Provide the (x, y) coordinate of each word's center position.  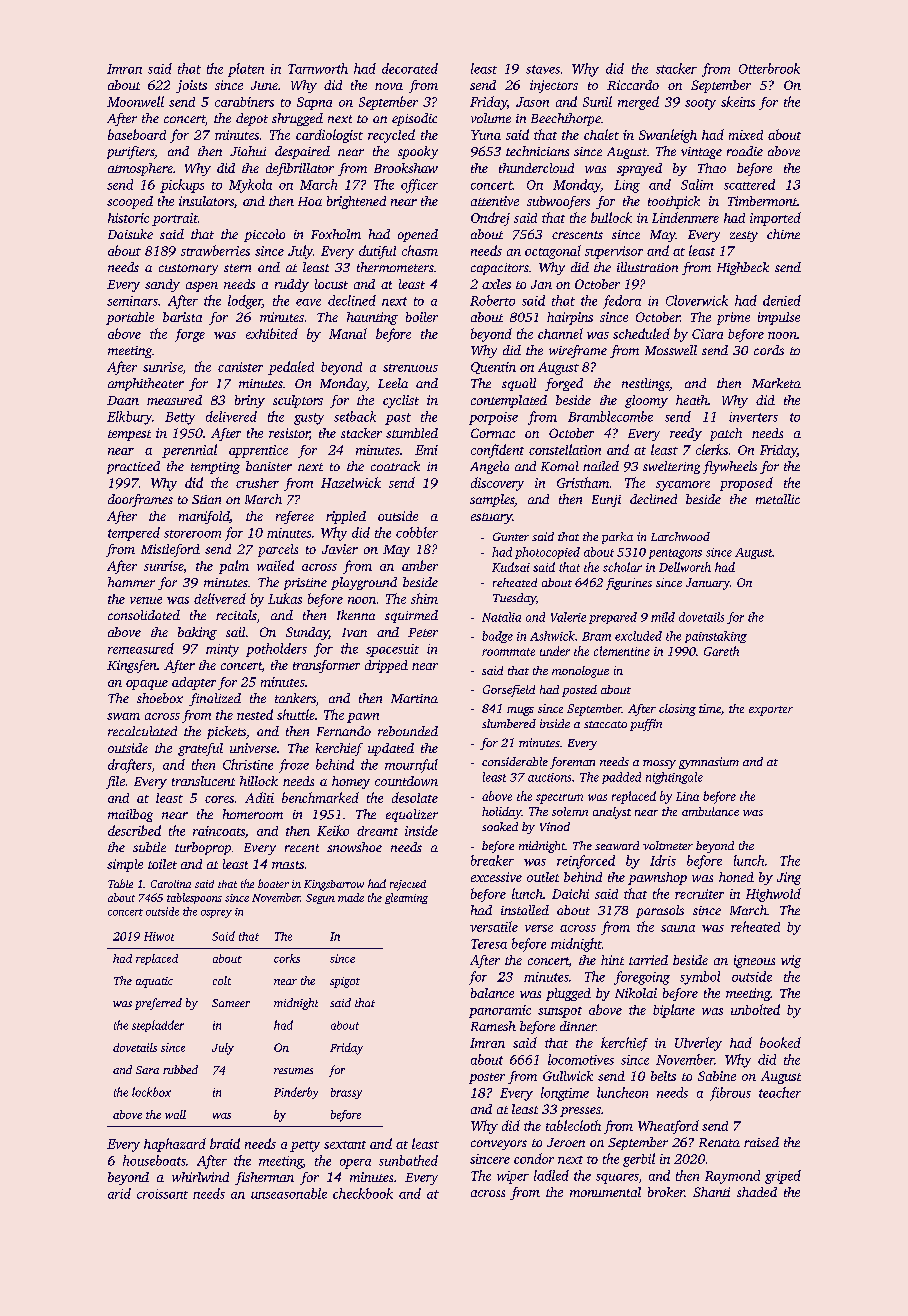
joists (191, 86)
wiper (513, 1177)
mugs (520, 711)
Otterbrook (769, 68)
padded (621, 778)
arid (119, 1193)
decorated (410, 68)
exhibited (272, 333)
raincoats (219, 831)
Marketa (776, 383)
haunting (372, 318)
